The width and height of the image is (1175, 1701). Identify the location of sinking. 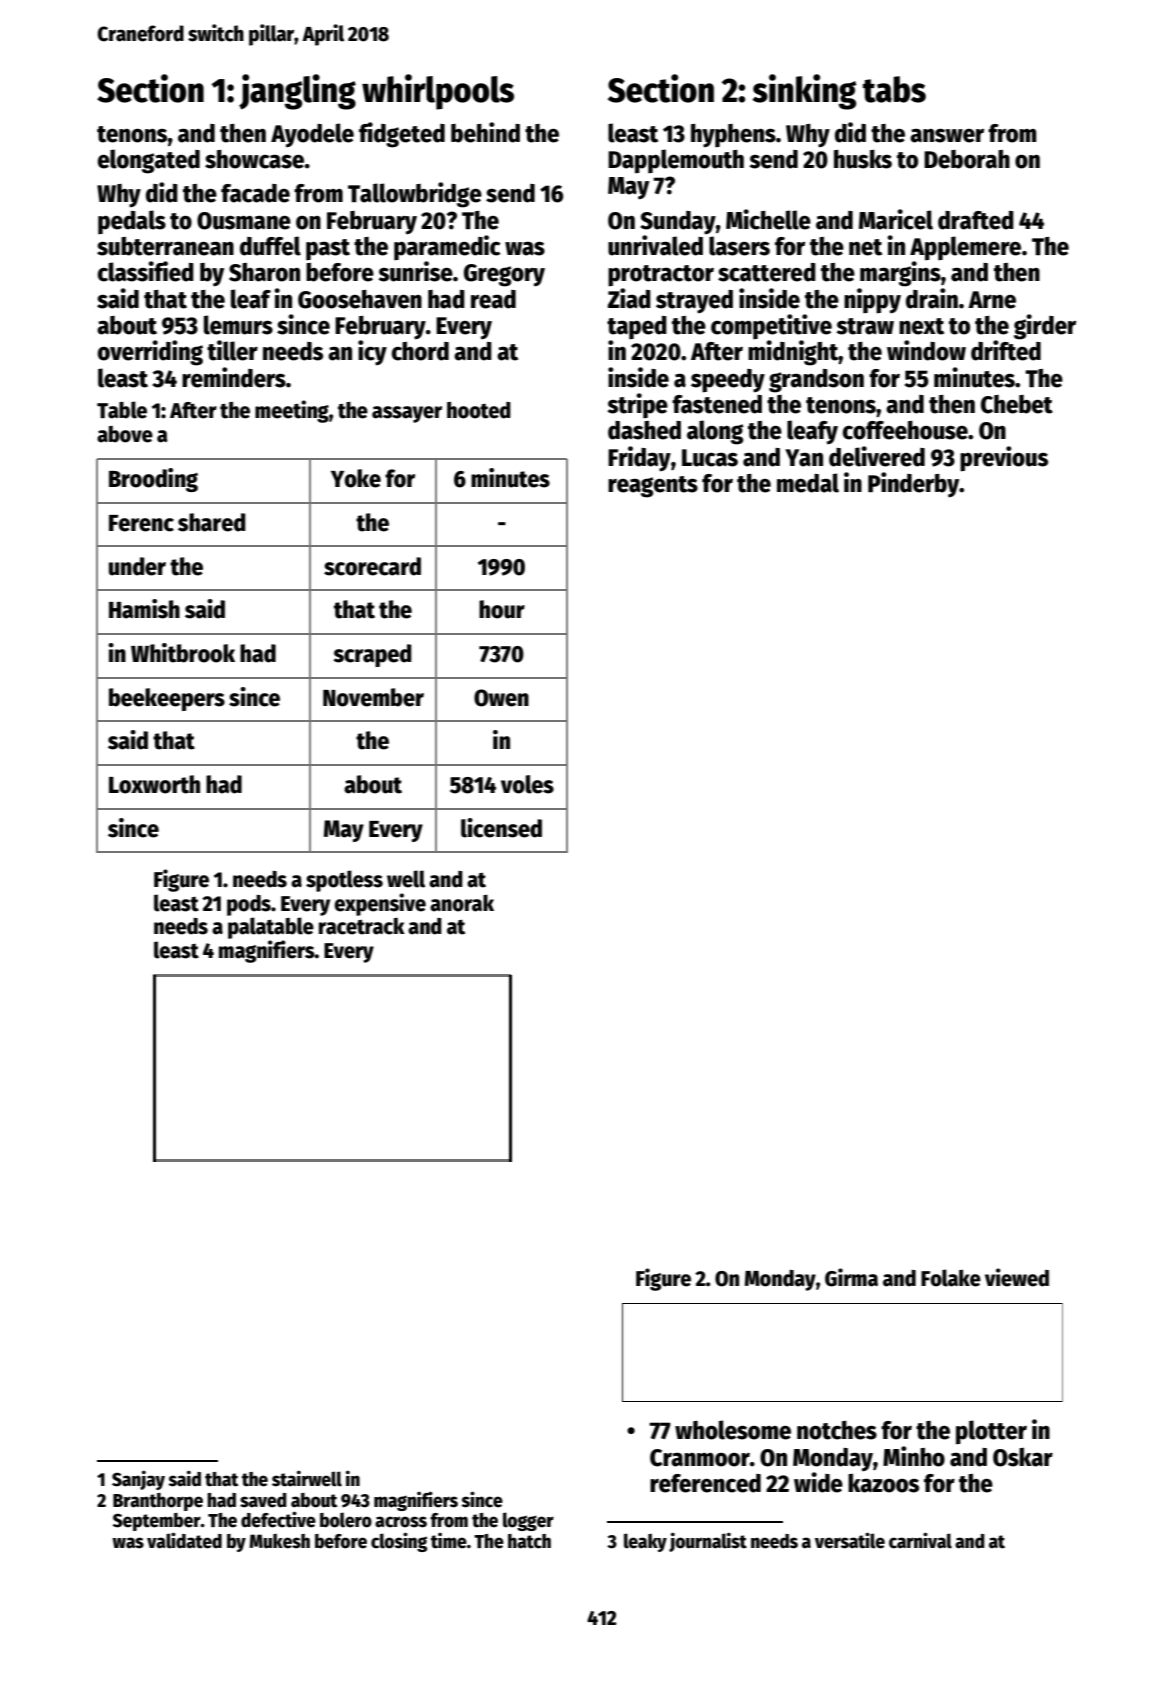
(804, 92).
